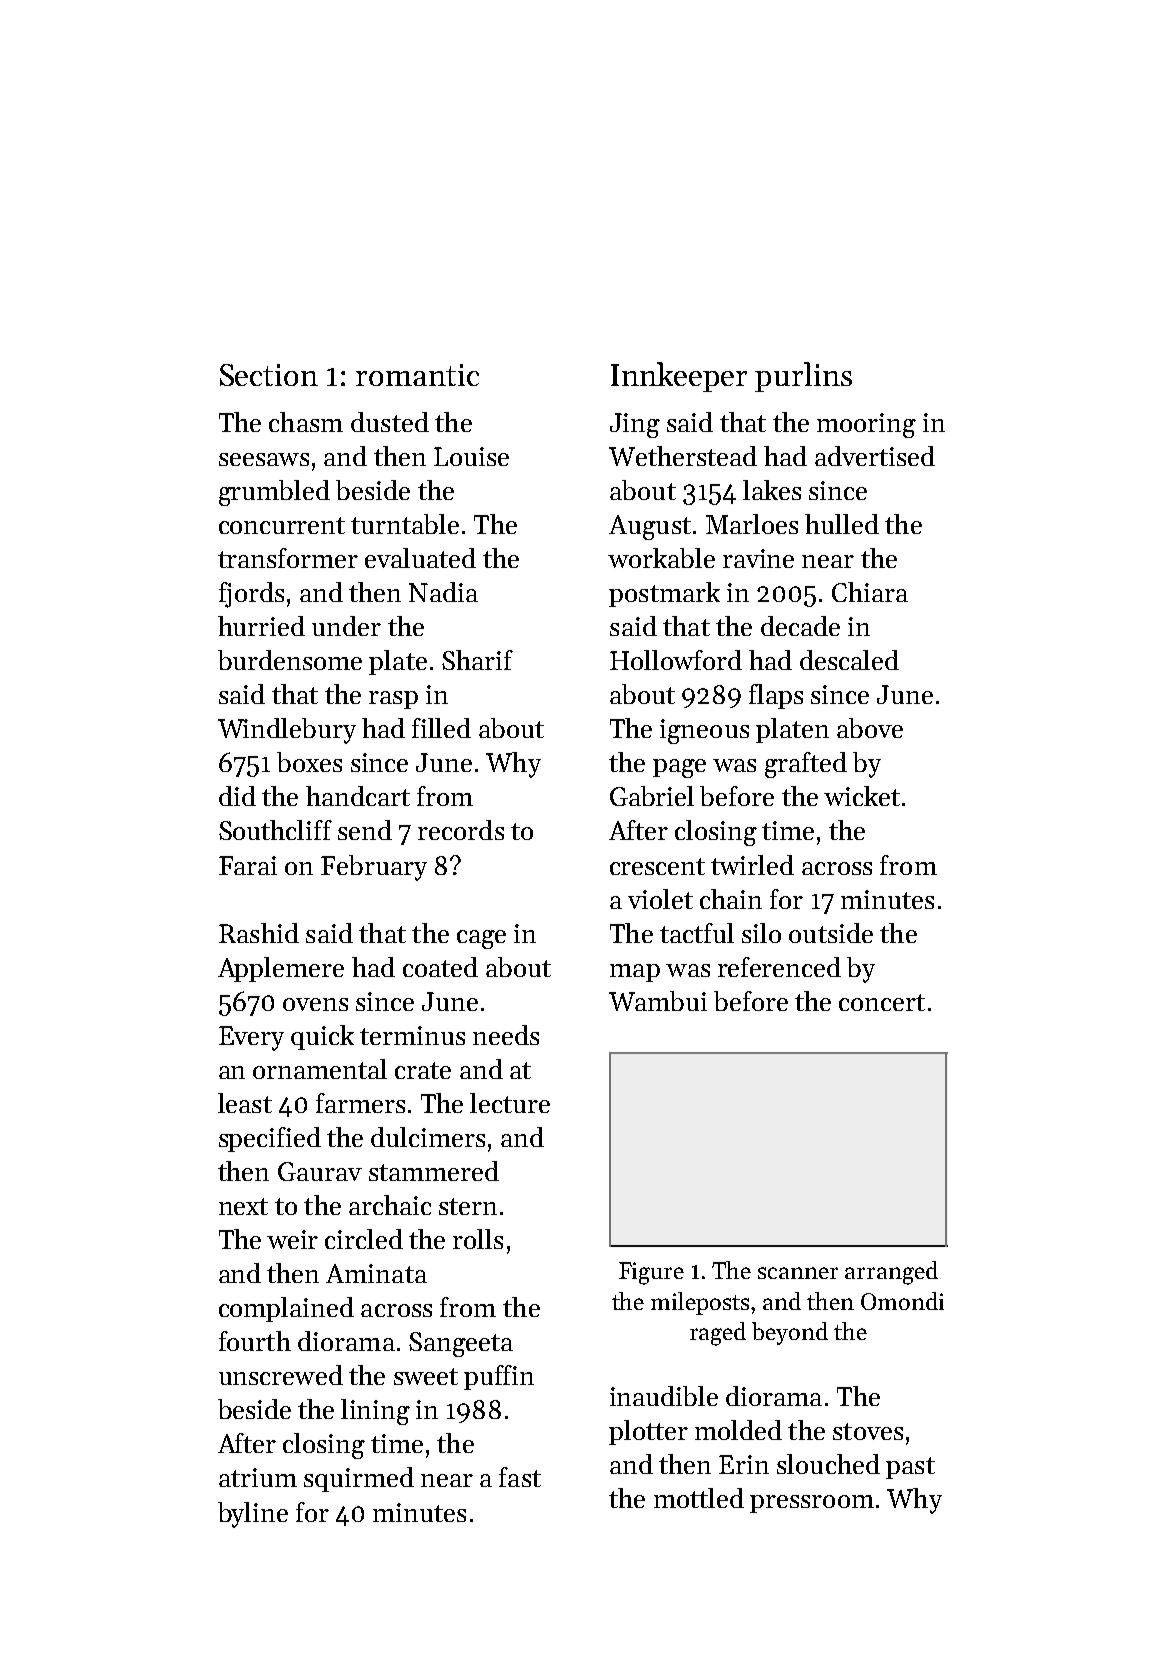 This image has width=1165, height=1654. What do you see at coordinates (251, 595) in the image?
I see `fjords` at bounding box center [251, 595].
